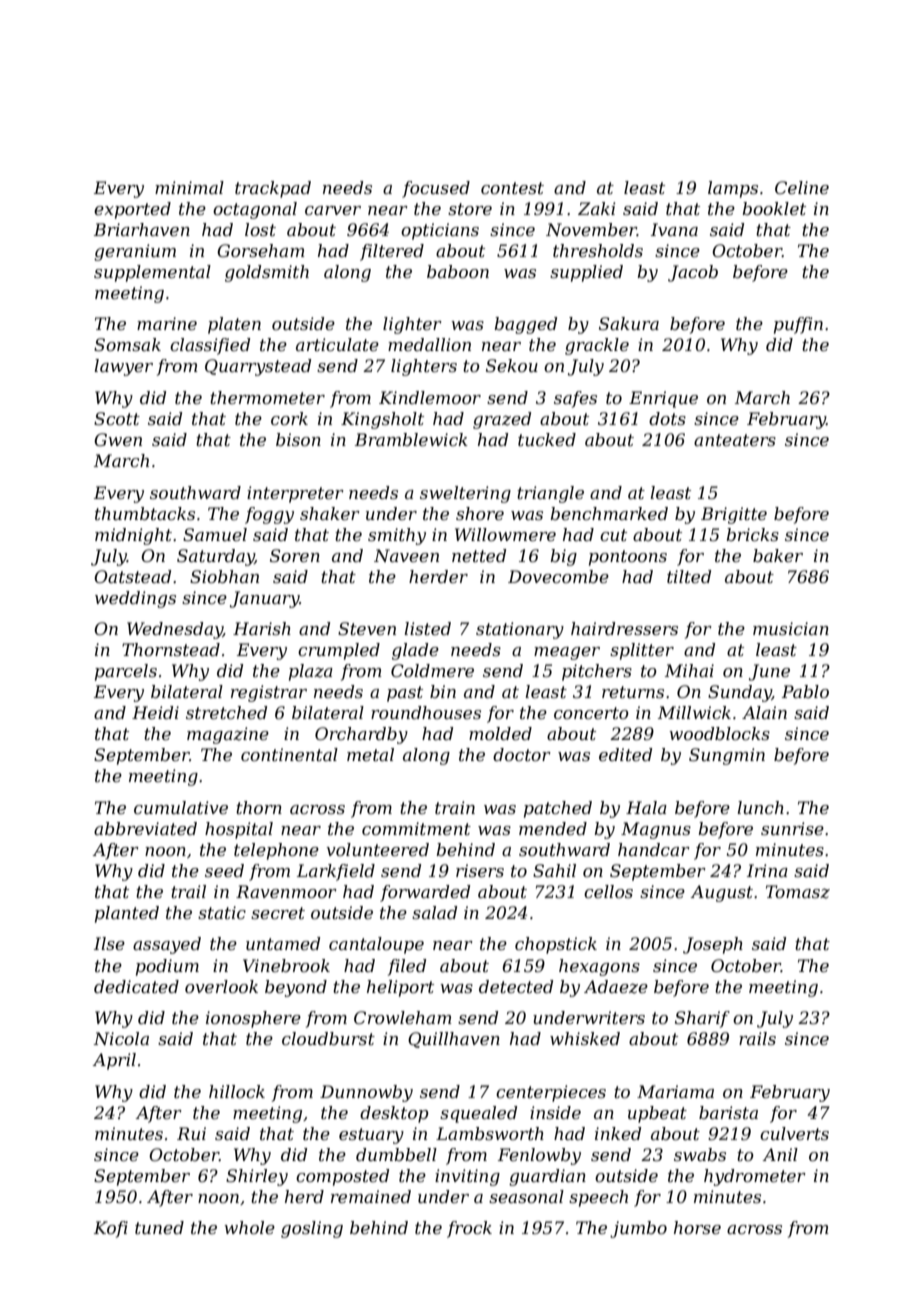  I want to click on focused, so click(436, 189).
